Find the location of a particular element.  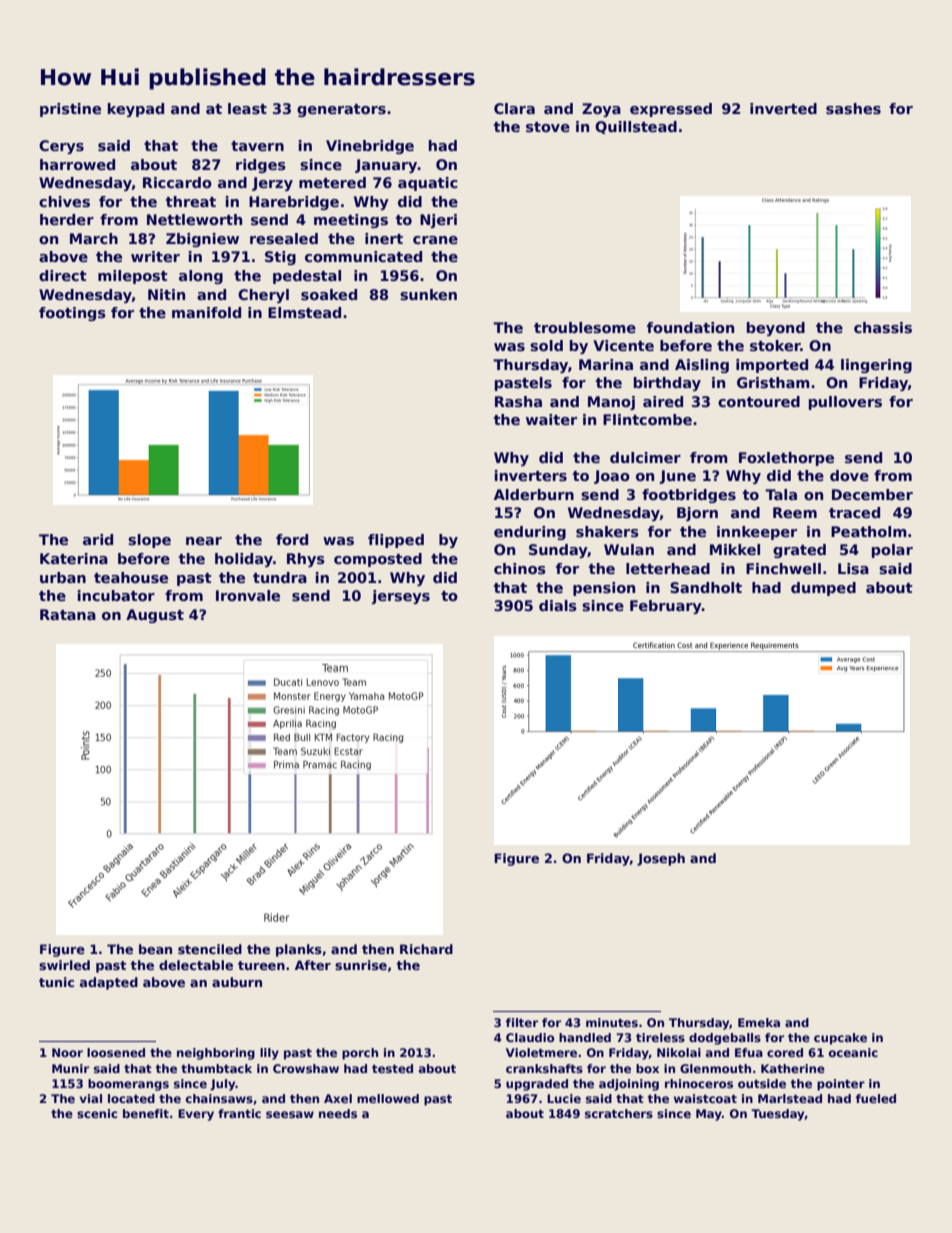

scratchers is located at coordinates (619, 1113).
